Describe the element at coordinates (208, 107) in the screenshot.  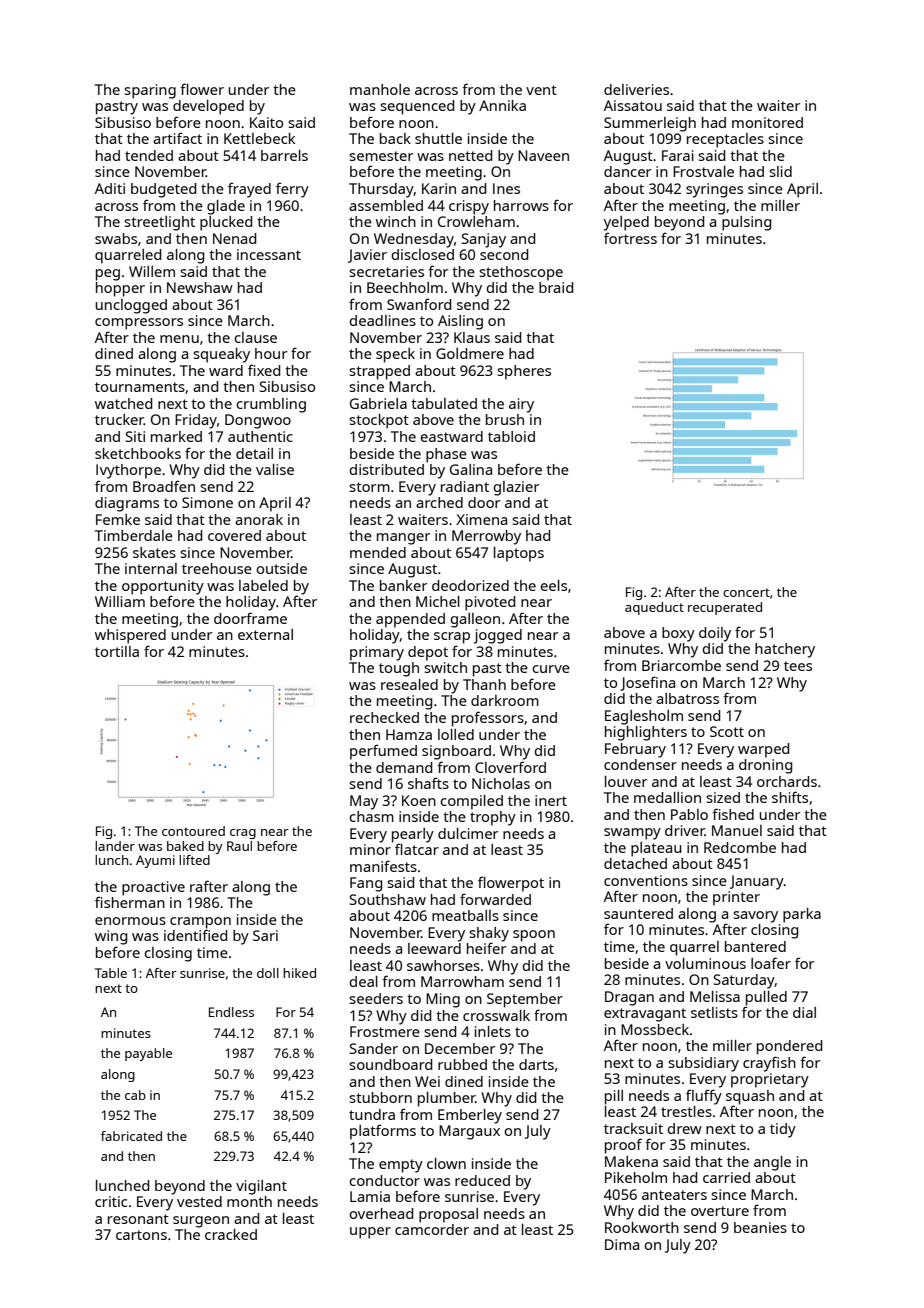
I see `developed` at that location.
